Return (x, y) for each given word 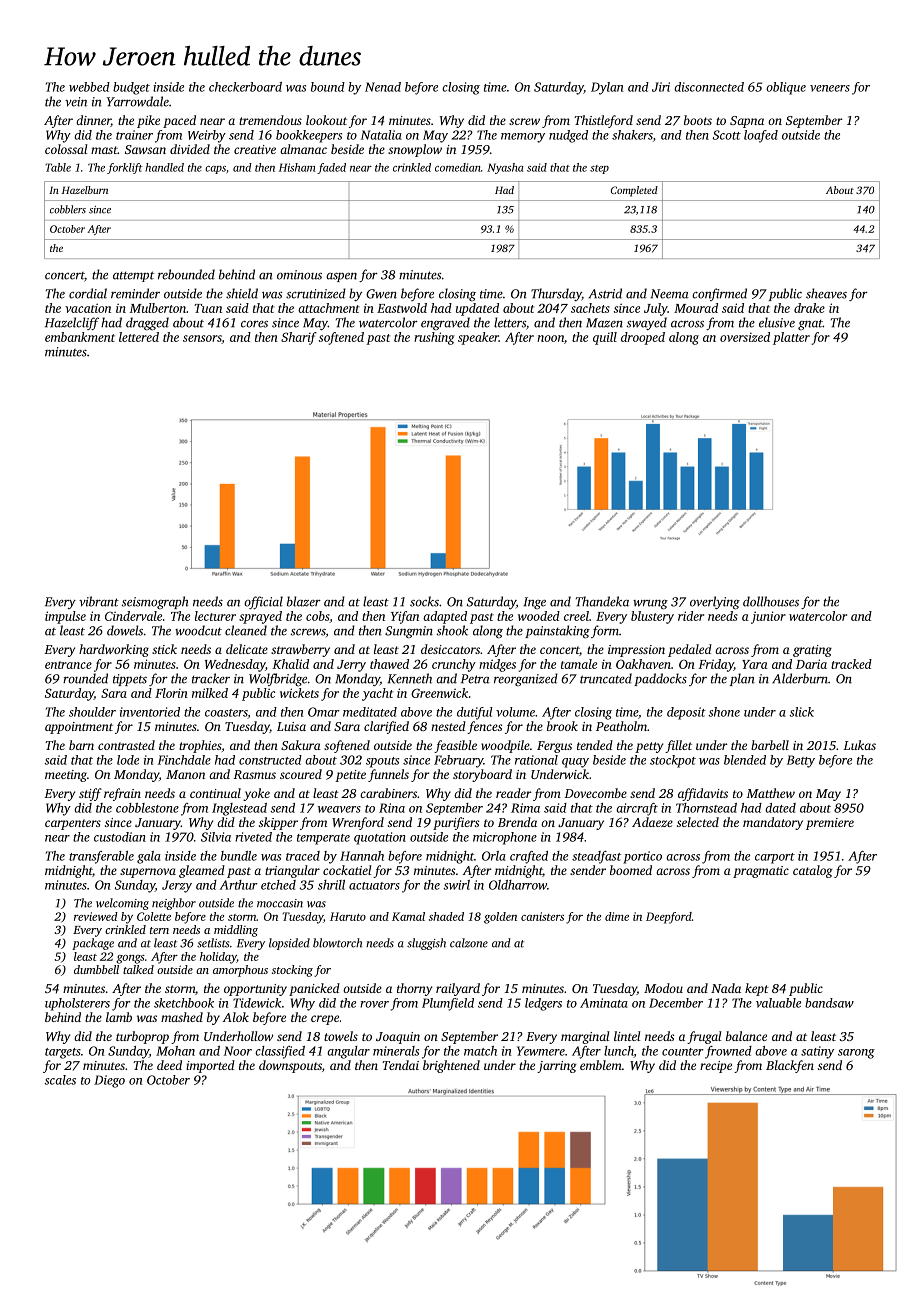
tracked (851, 664)
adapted (445, 617)
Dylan (607, 88)
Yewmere (541, 1051)
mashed (182, 1017)
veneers (830, 88)
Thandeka (602, 601)
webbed (89, 87)
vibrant (99, 601)
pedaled (690, 650)
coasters (226, 714)
